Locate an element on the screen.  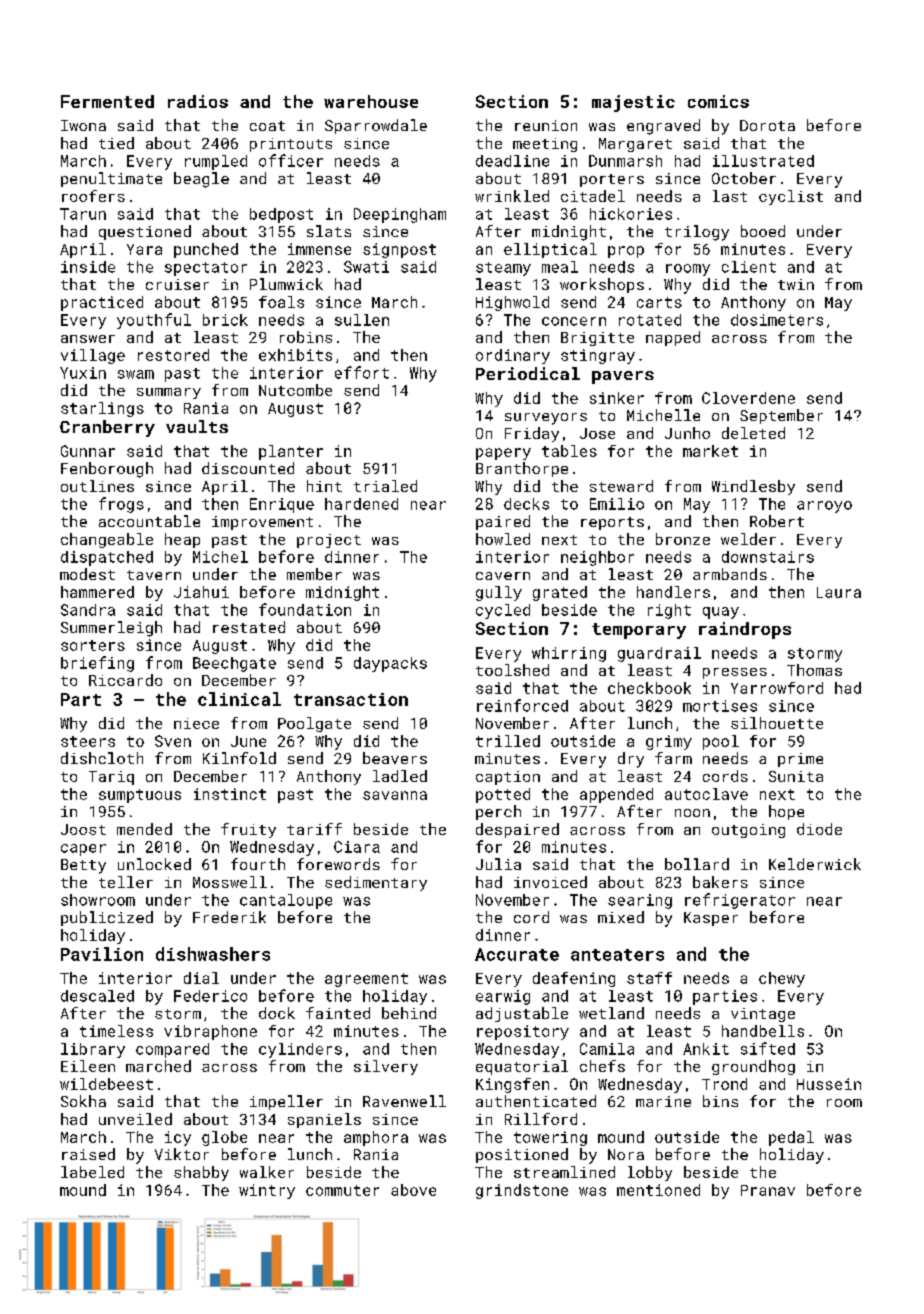
diode is located at coordinates (819, 829).
